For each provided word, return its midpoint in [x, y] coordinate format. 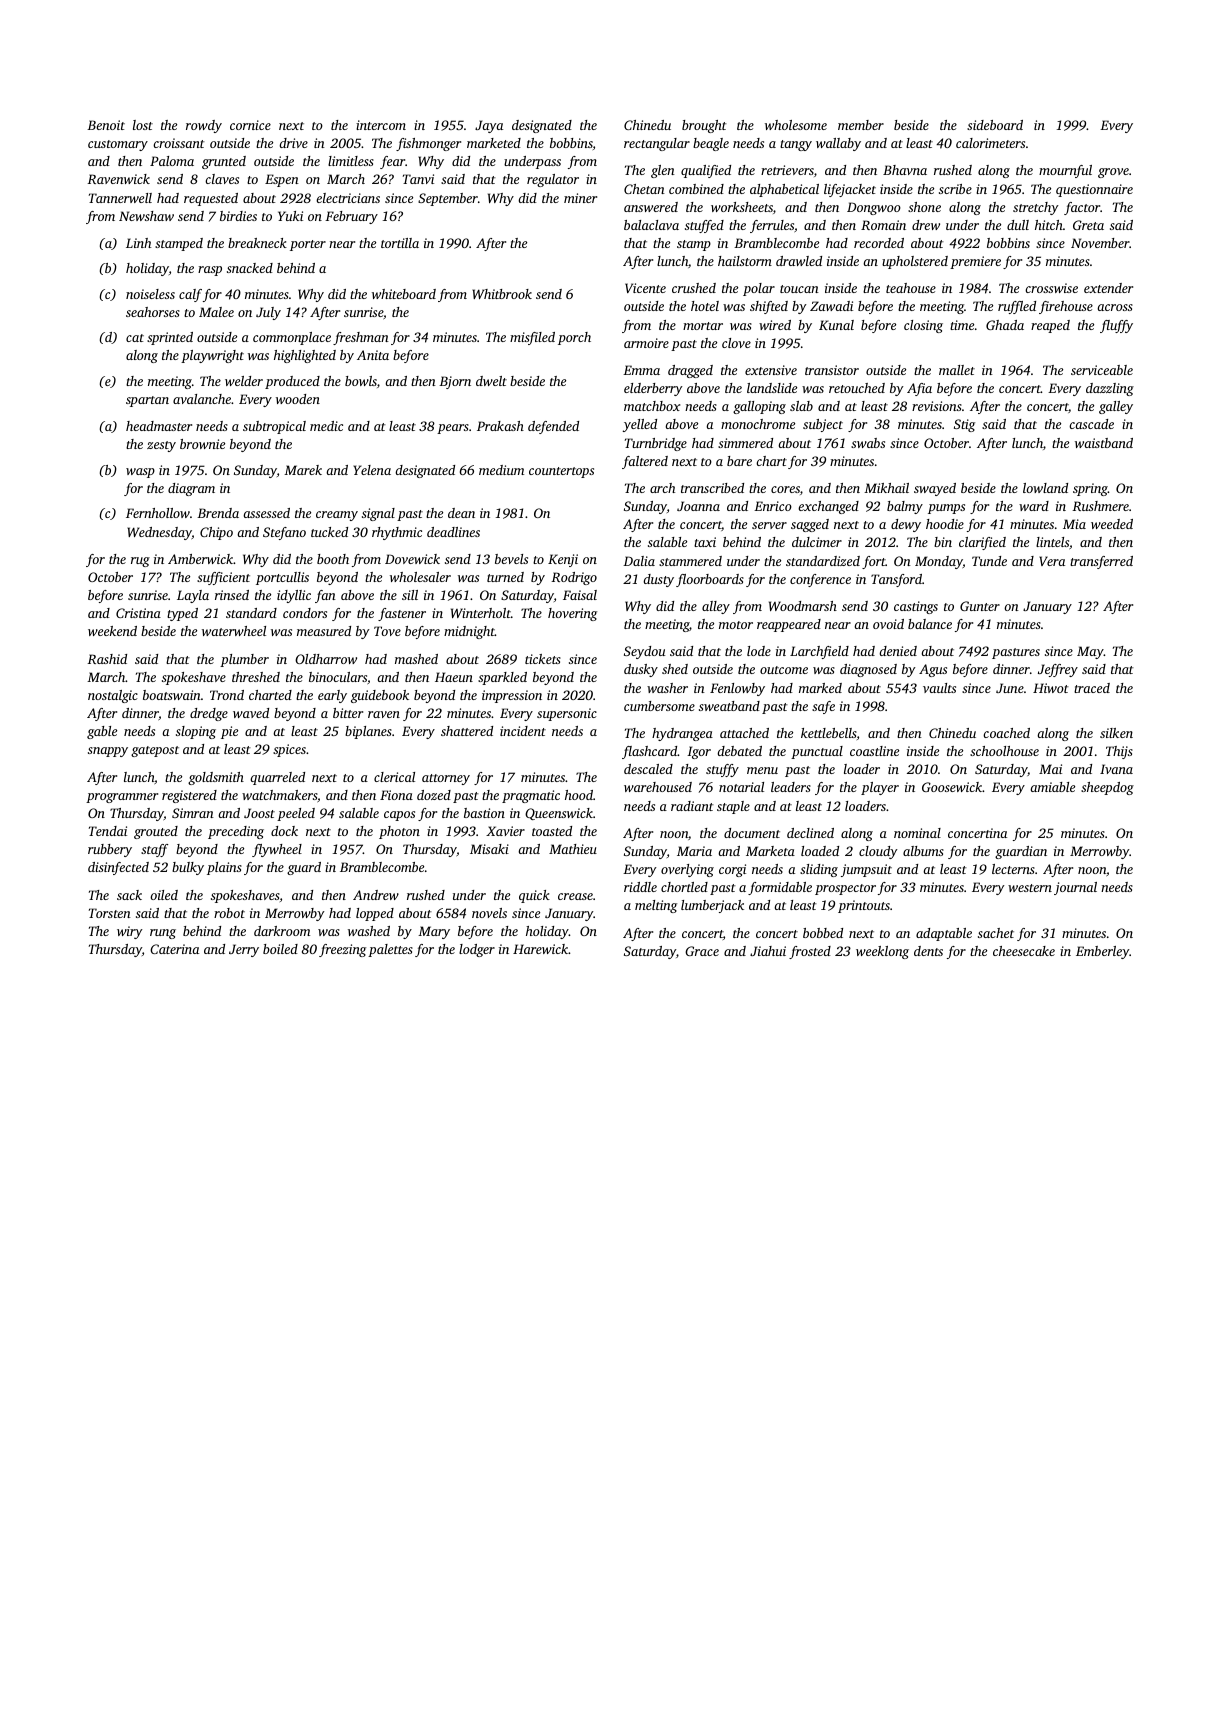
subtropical [274, 427]
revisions [937, 406]
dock [284, 831]
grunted [224, 162]
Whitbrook [502, 294]
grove [1113, 173]
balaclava [651, 225]
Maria [694, 851]
